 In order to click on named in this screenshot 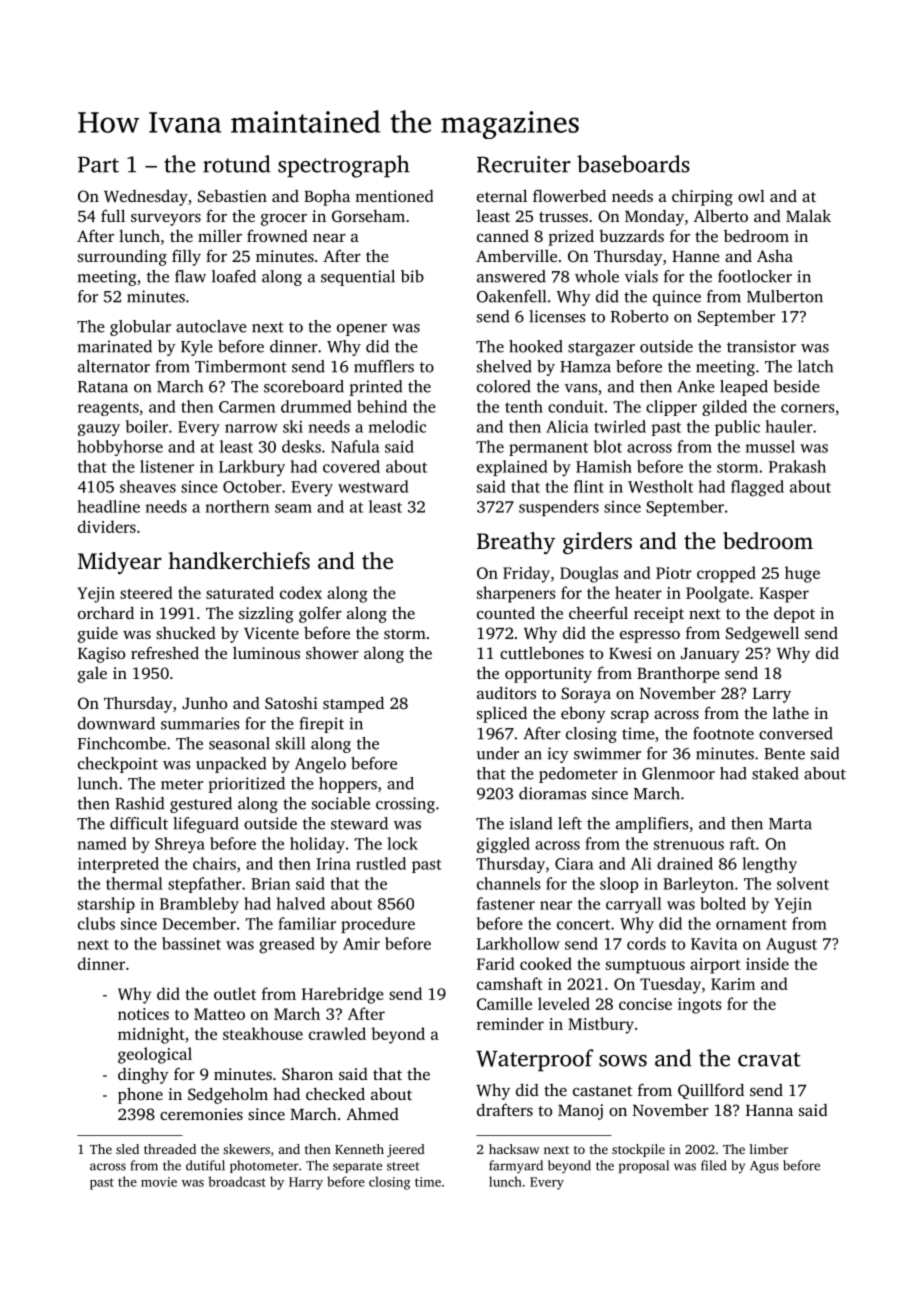, I will do `click(102, 843)`.
